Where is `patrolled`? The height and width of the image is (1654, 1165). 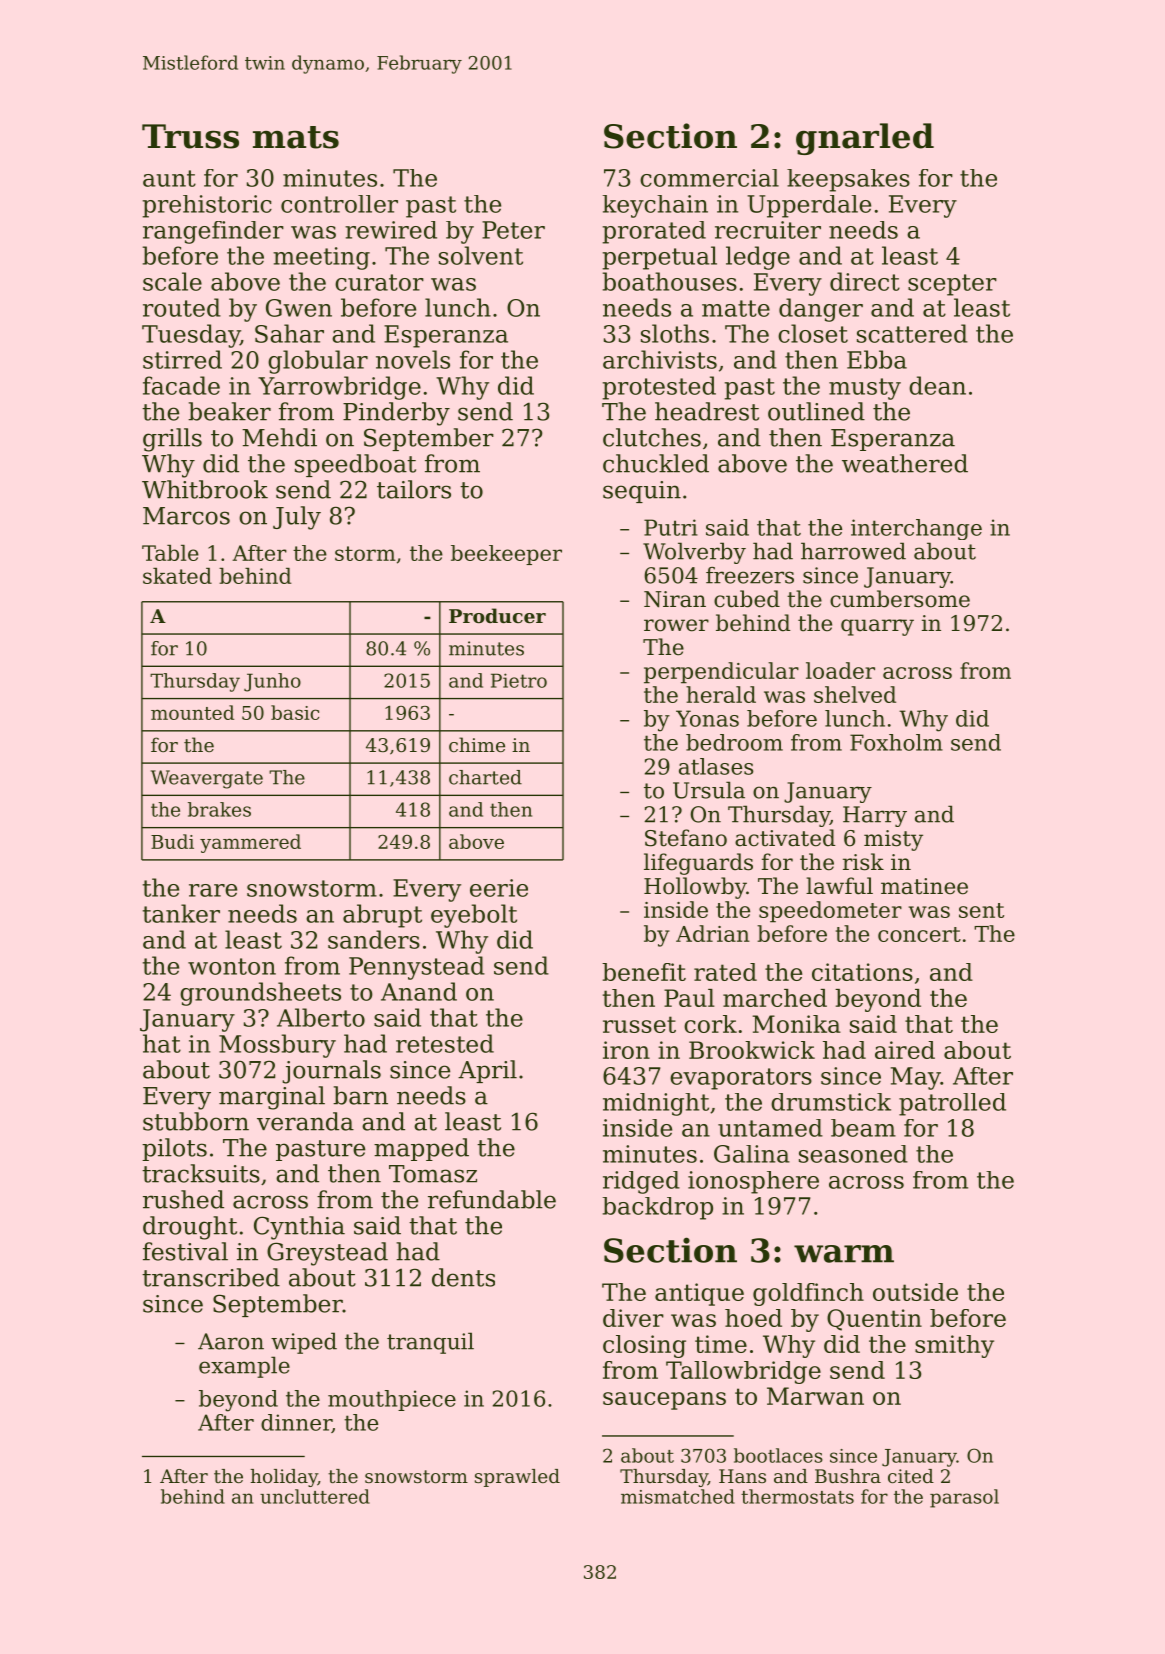
patrolled is located at coordinates (952, 1104).
